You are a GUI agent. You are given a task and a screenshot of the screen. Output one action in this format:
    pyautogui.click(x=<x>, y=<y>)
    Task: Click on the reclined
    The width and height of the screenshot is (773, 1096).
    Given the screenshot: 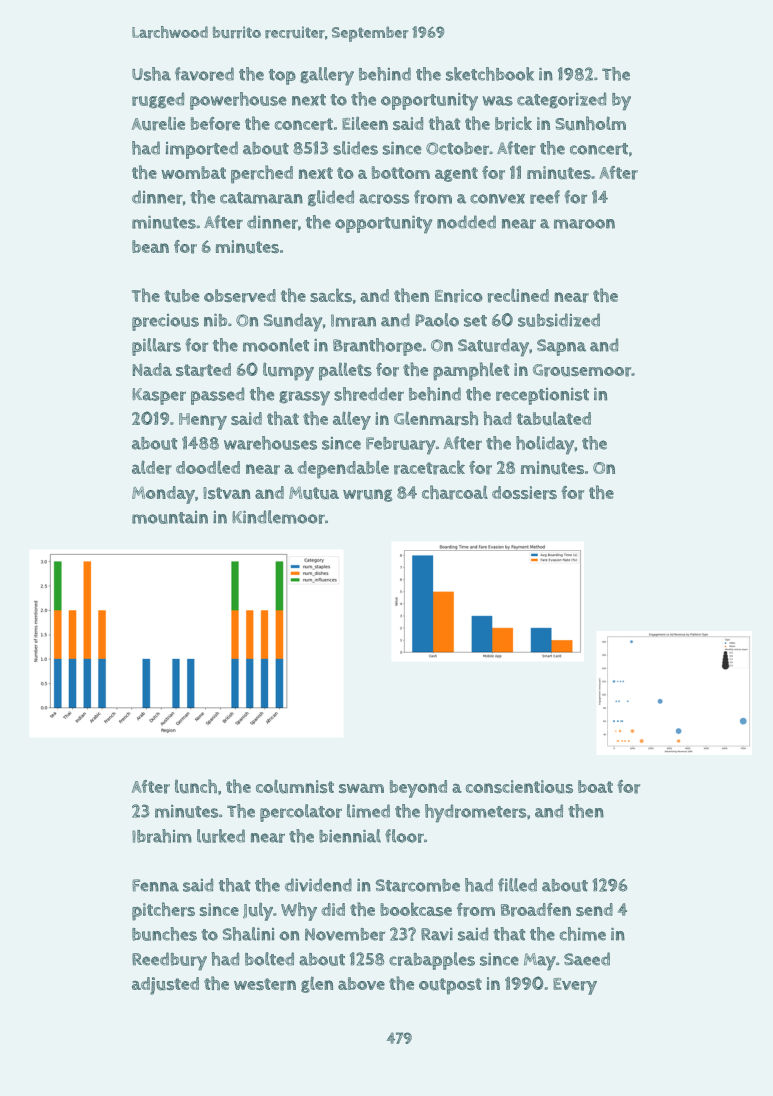 What is the action you would take?
    pyautogui.click(x=518, y=295)
